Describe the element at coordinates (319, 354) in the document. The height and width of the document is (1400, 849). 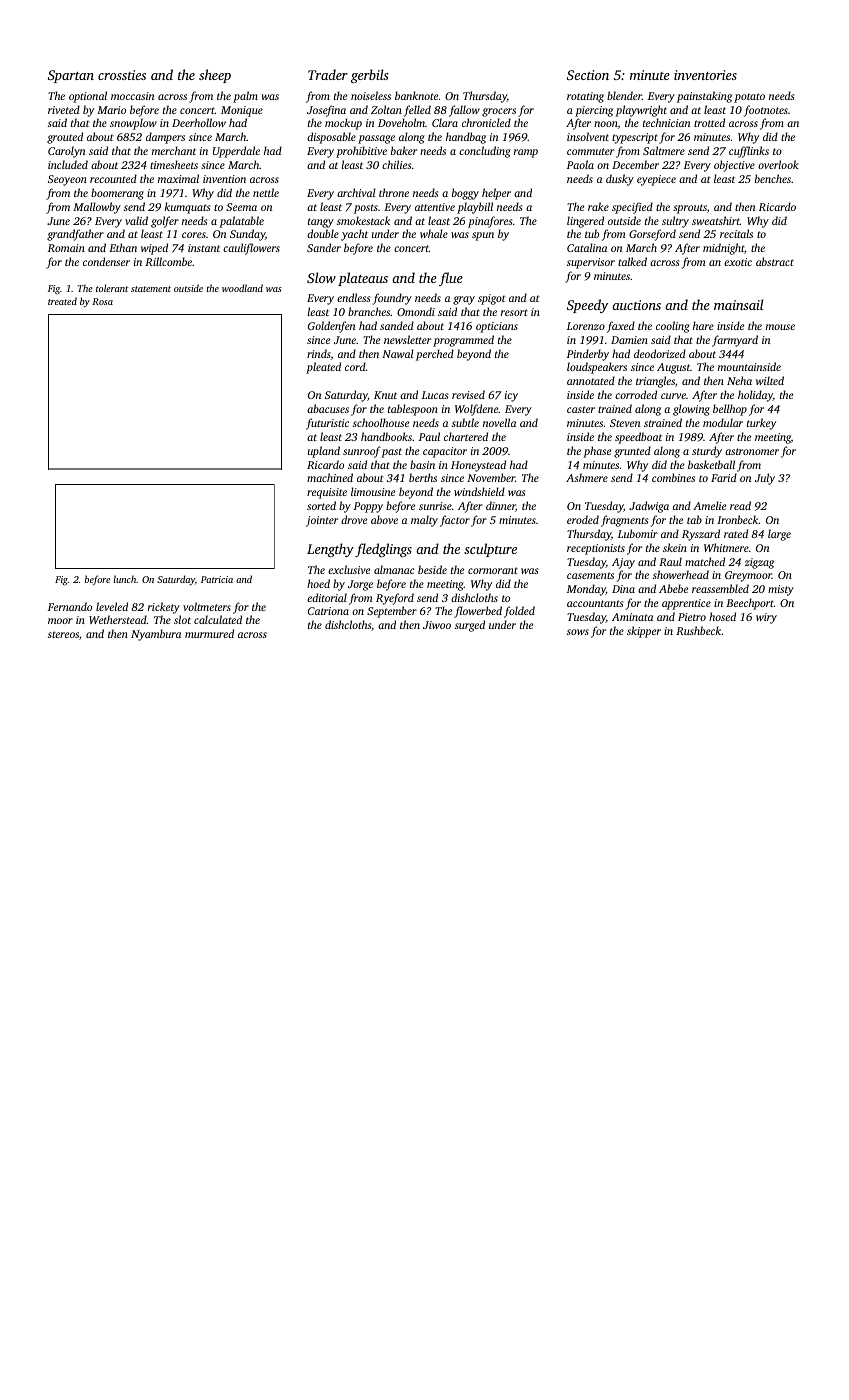
I see `rinds` at that location.
